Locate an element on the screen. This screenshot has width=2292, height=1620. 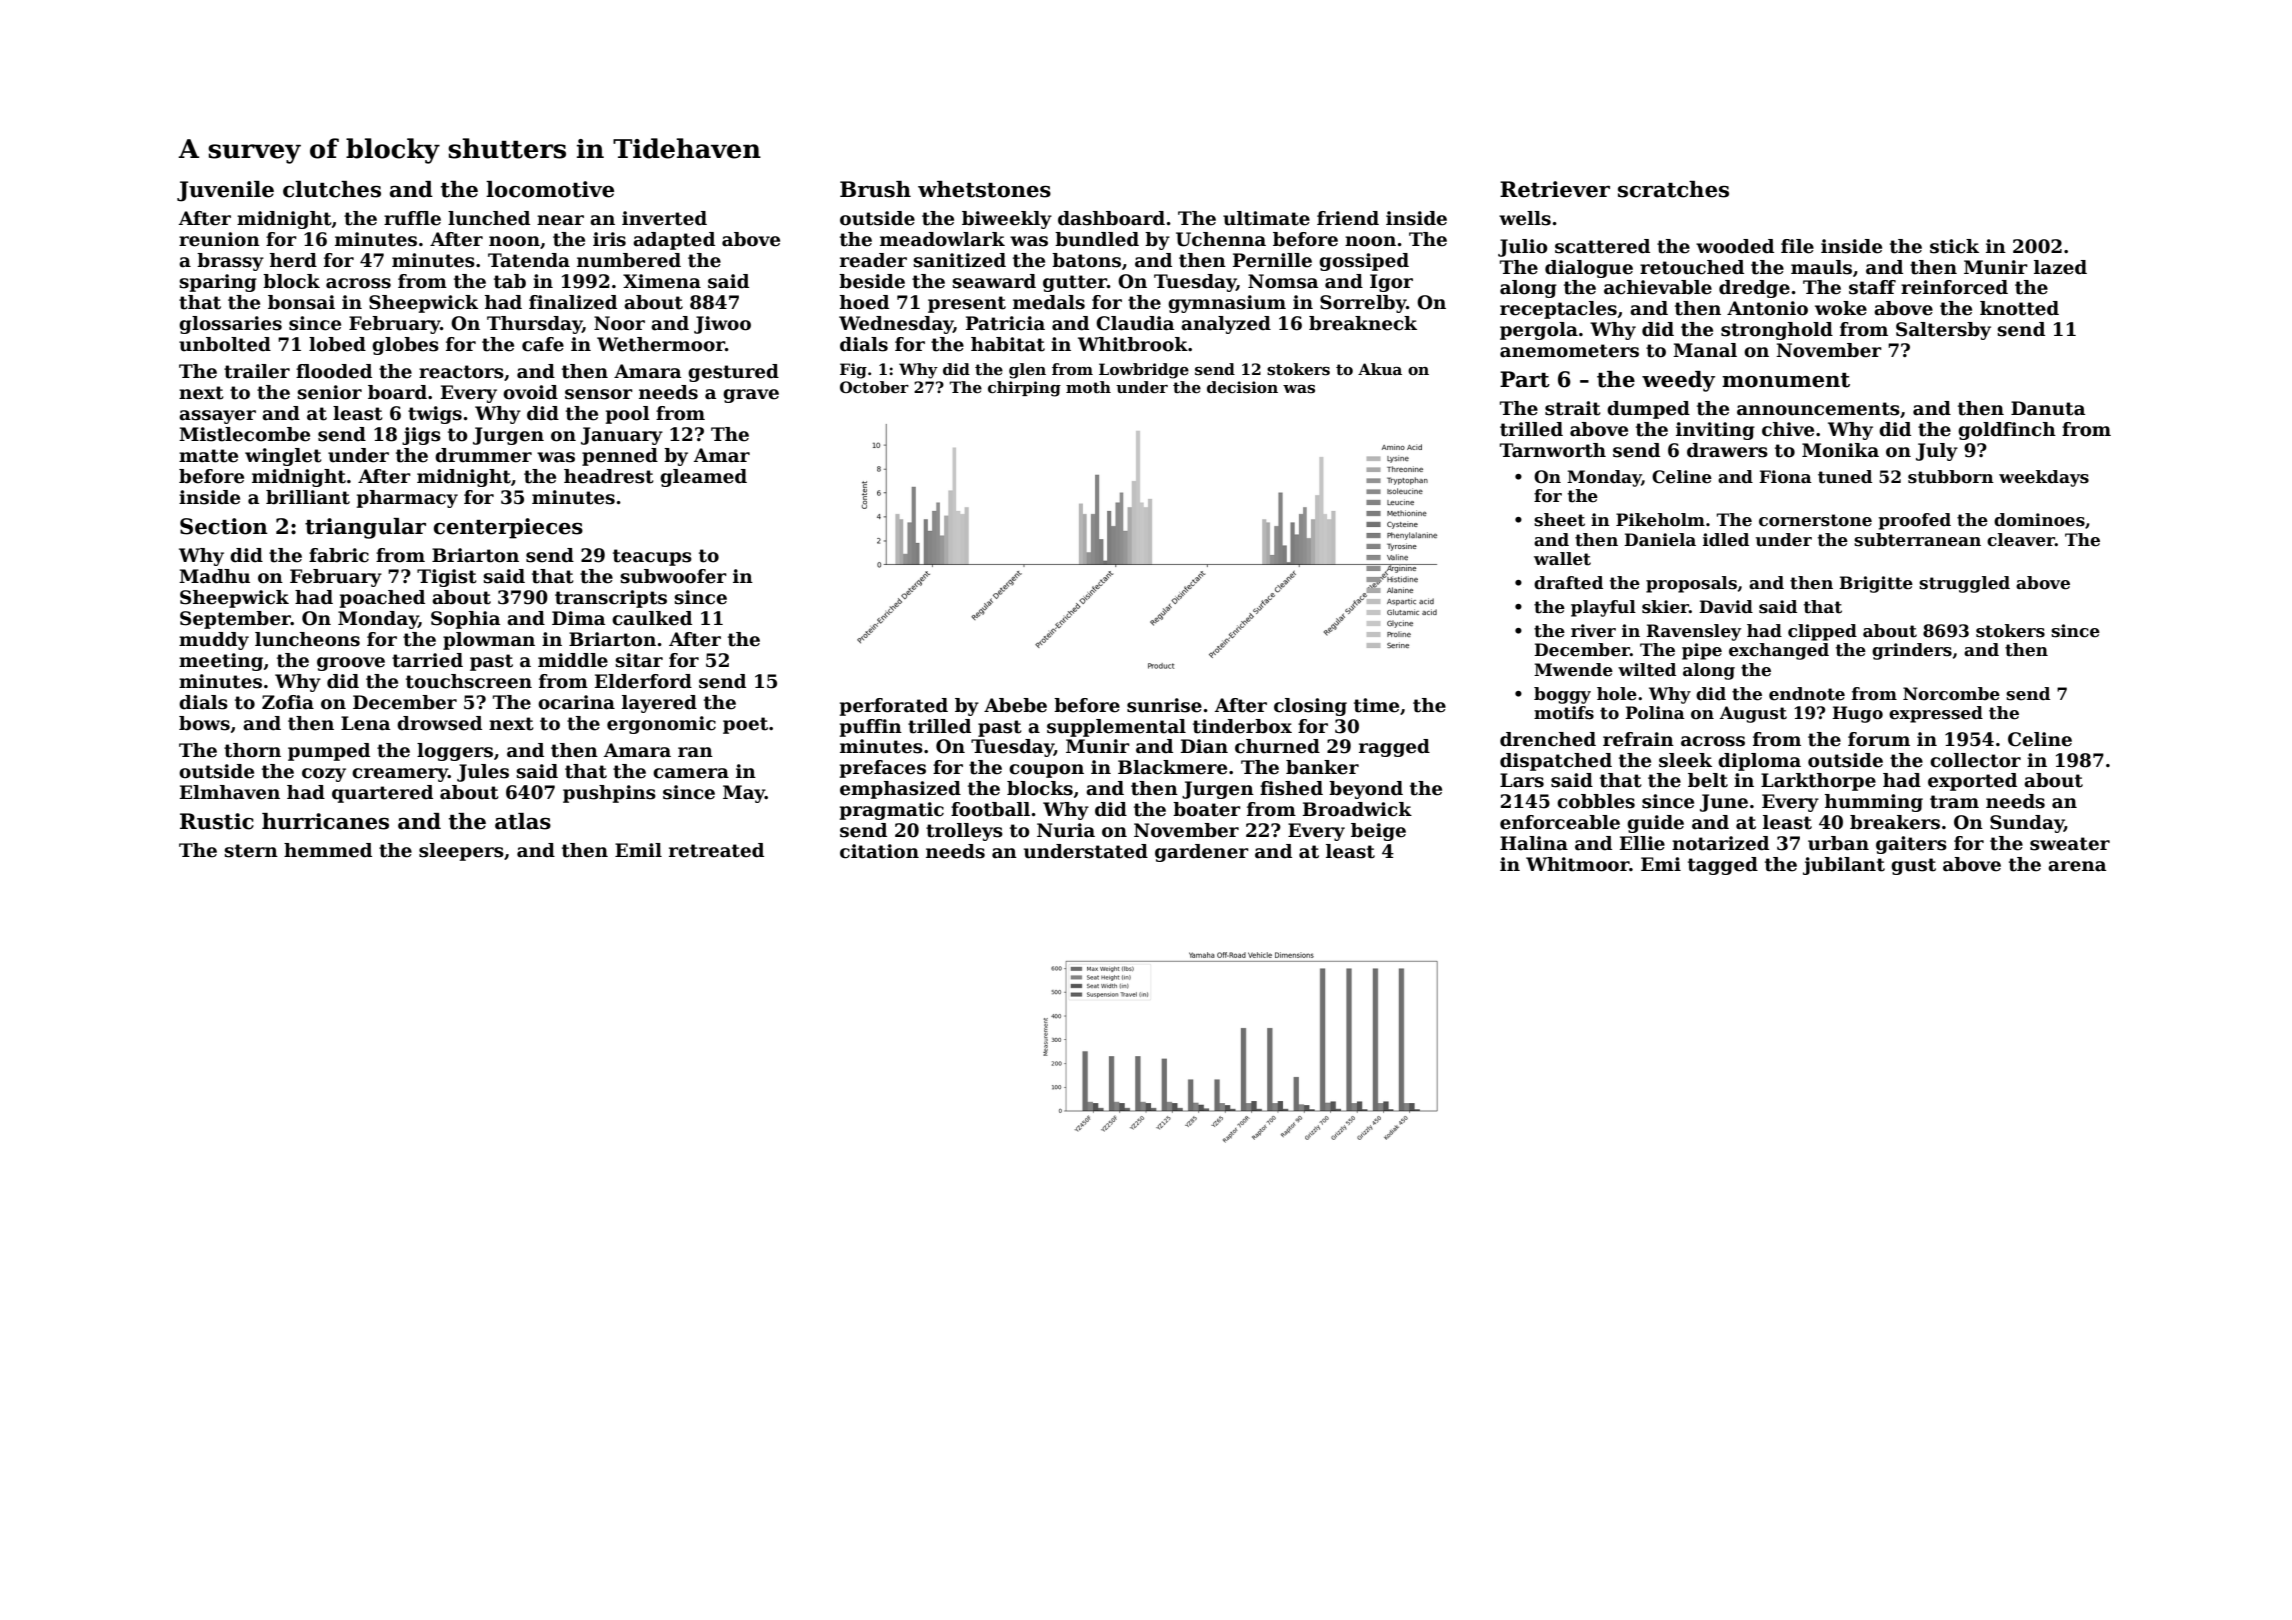
Madhu is located at coordinates (214, 576).
